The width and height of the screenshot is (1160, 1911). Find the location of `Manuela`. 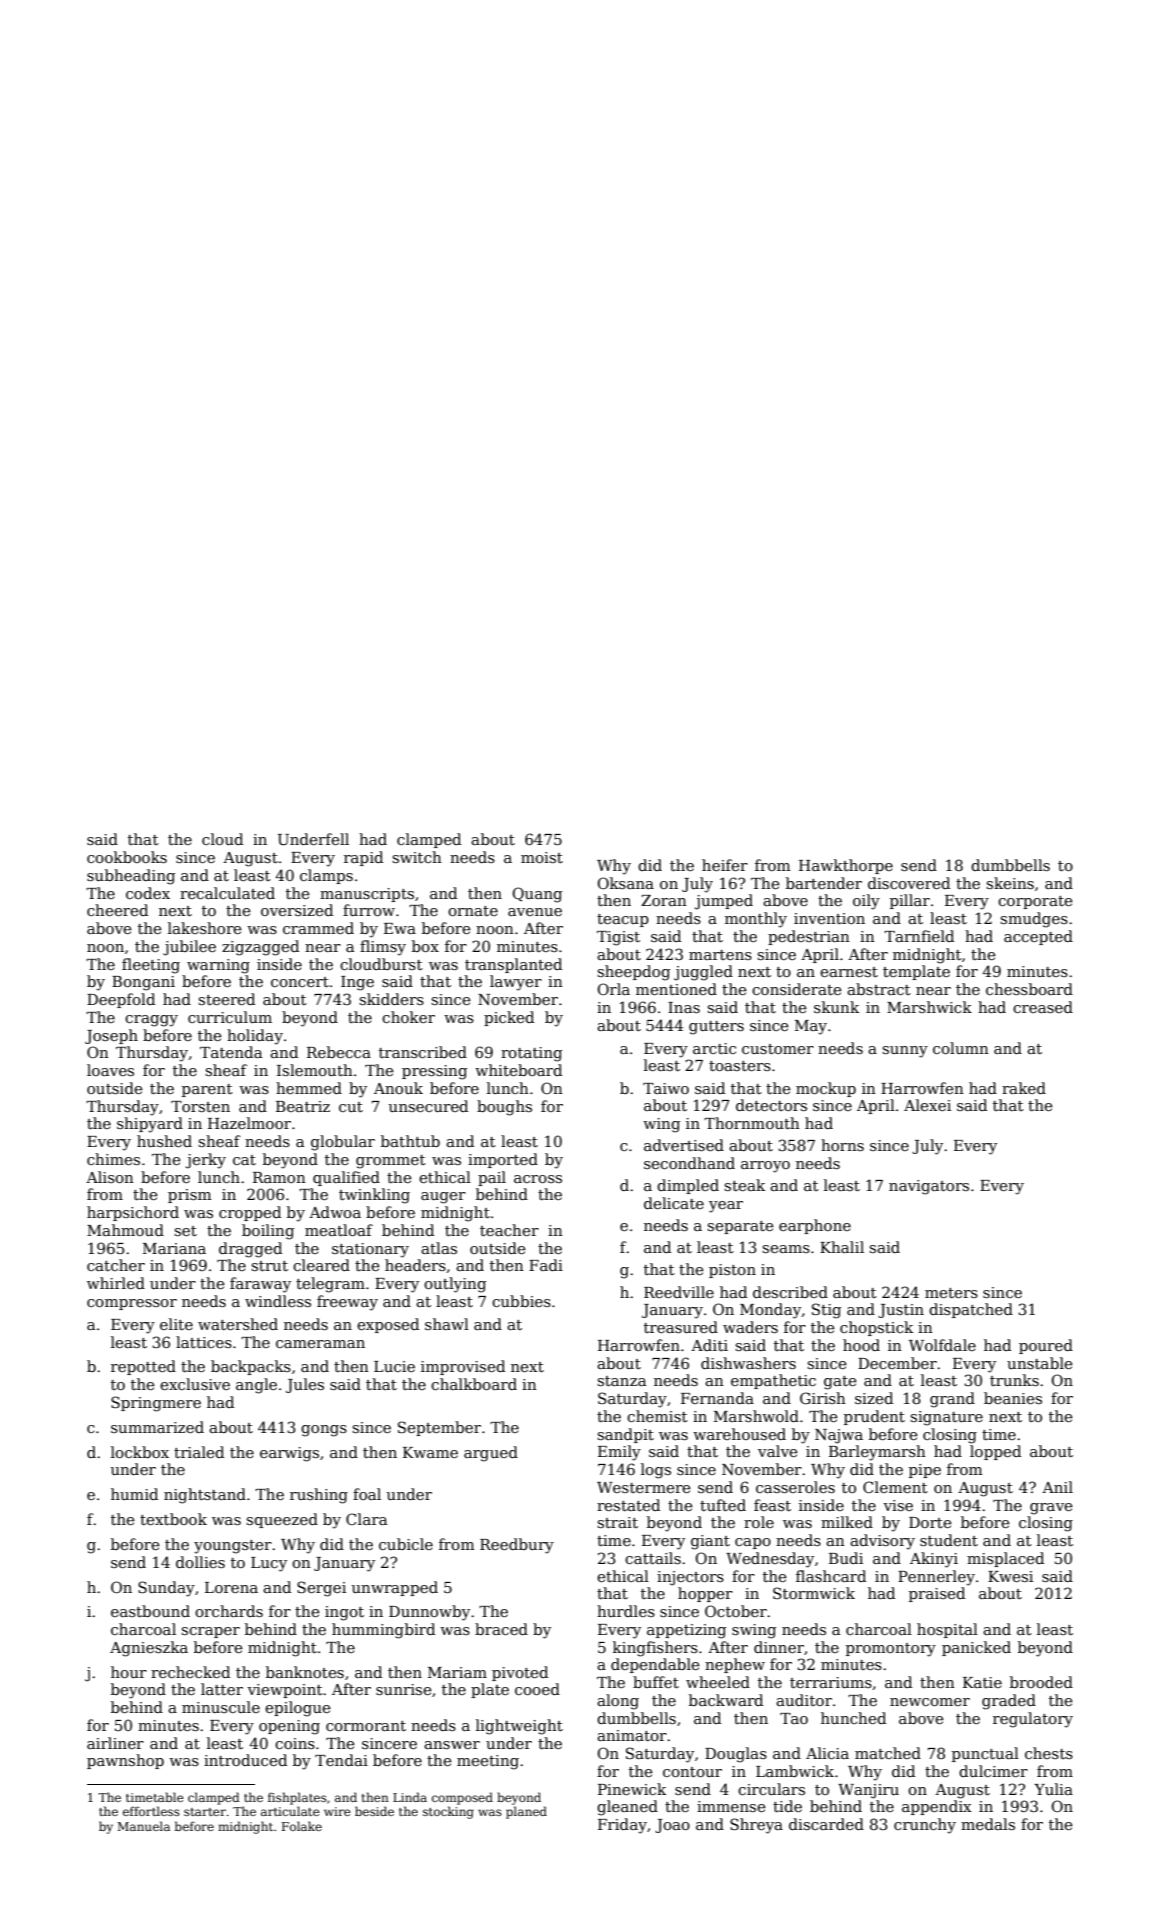

Manuela is located at coordinates (143, 1826).
